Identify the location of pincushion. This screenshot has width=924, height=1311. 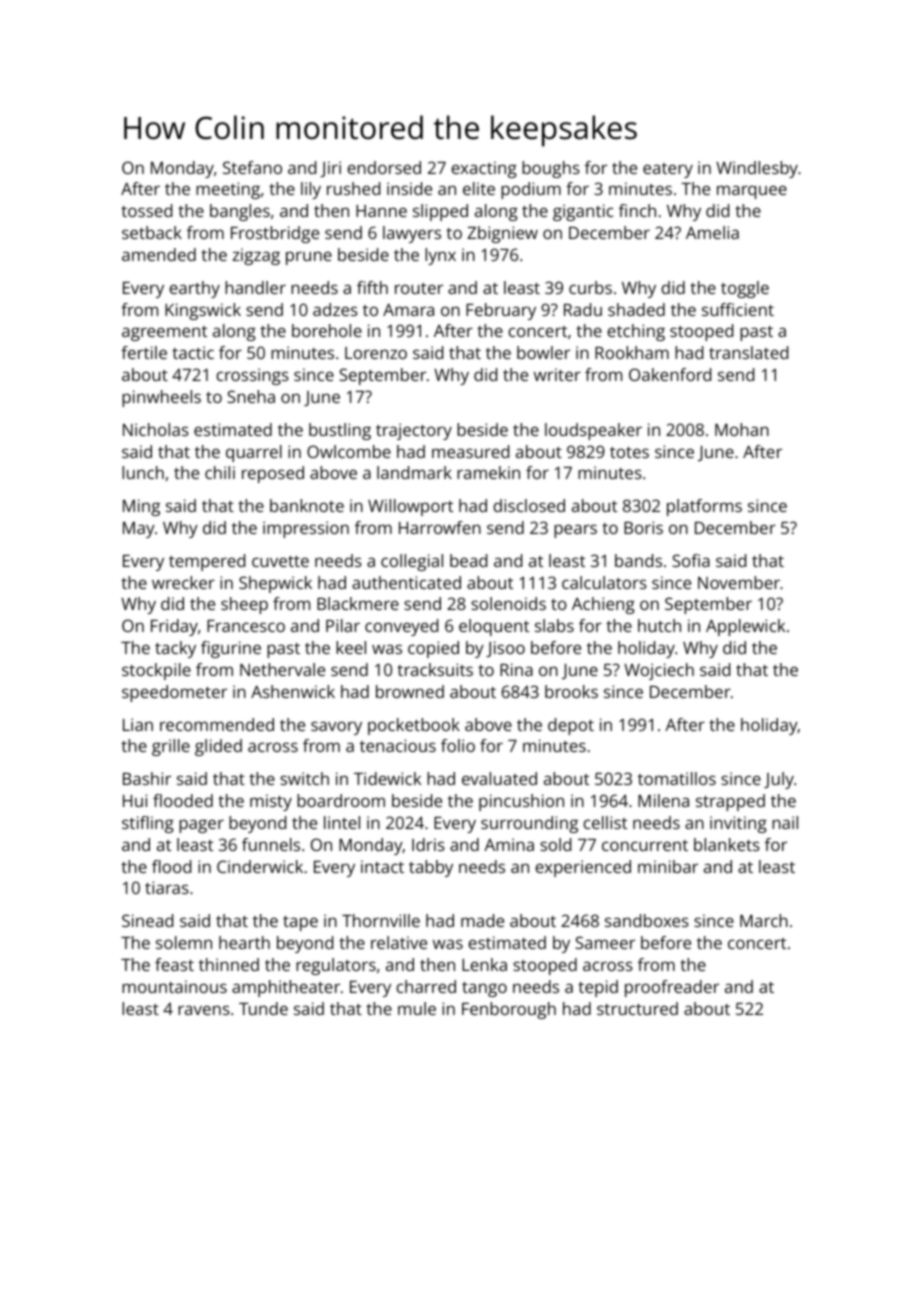
(521, 802).
